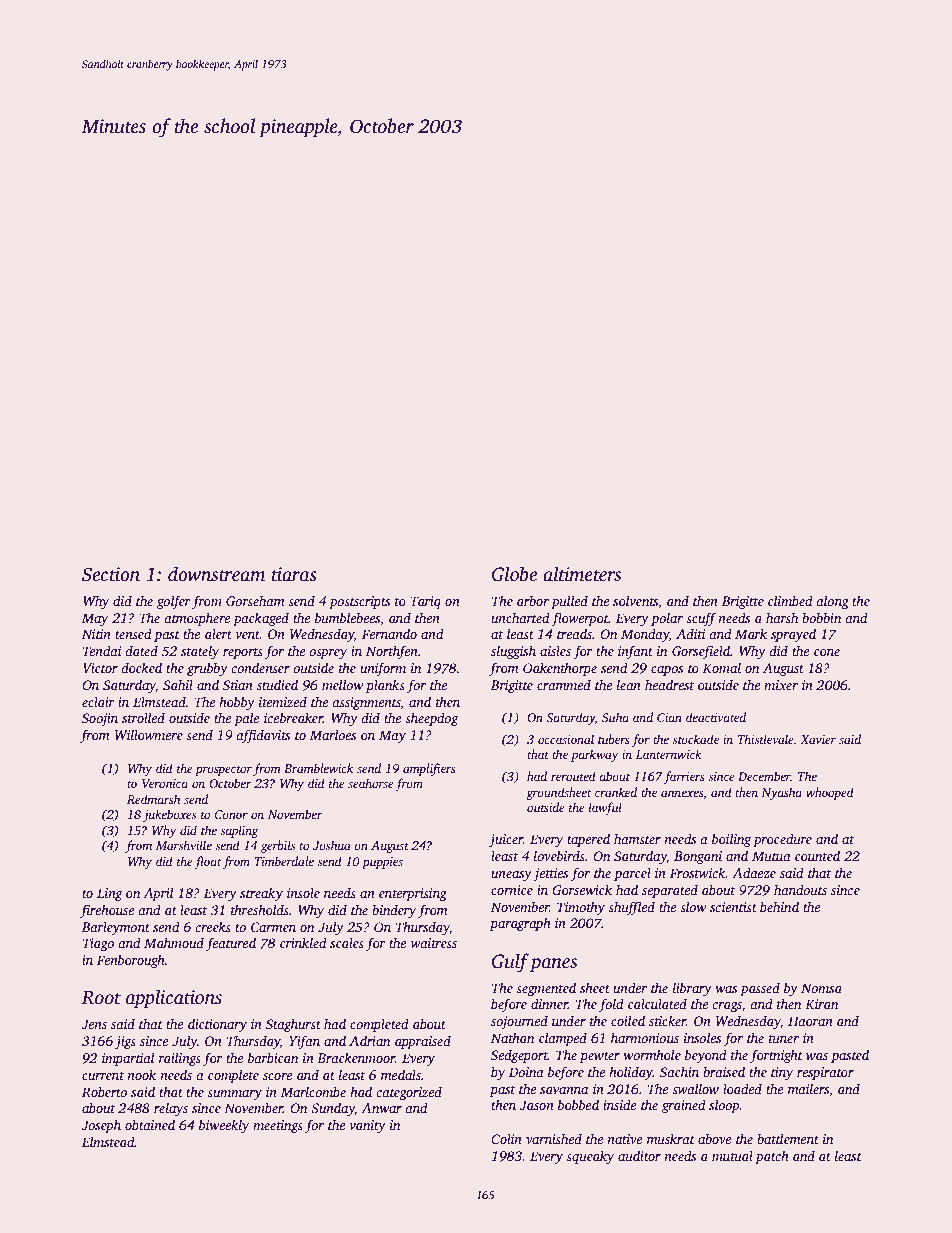 The width and height of the screenshot is (952, 1233). Describe the element at coordinates (832, 602) in the screenshot. I see `along` at that location.
